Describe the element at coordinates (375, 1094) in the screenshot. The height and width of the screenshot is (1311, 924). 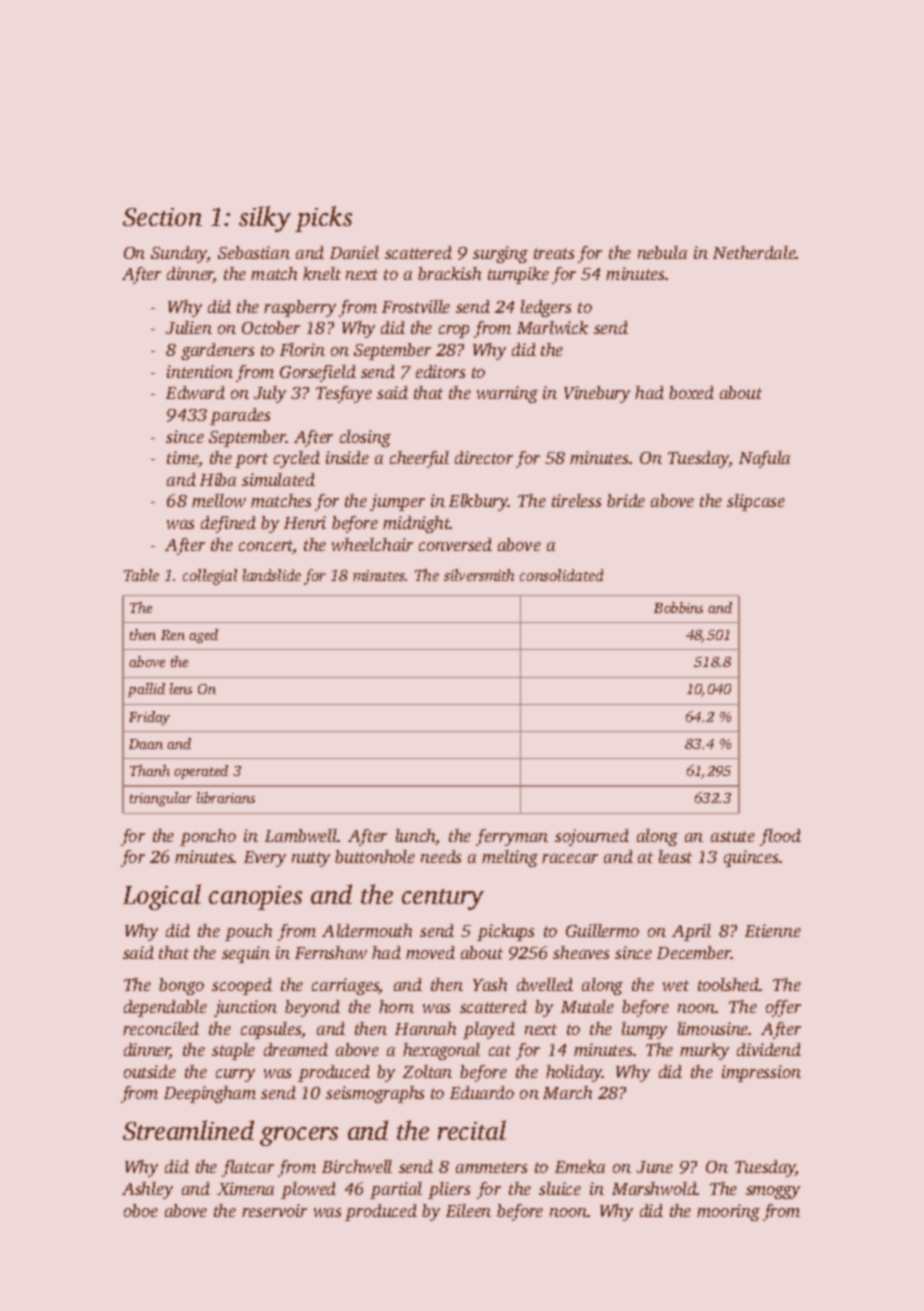
I see `seismographs` at that location.
